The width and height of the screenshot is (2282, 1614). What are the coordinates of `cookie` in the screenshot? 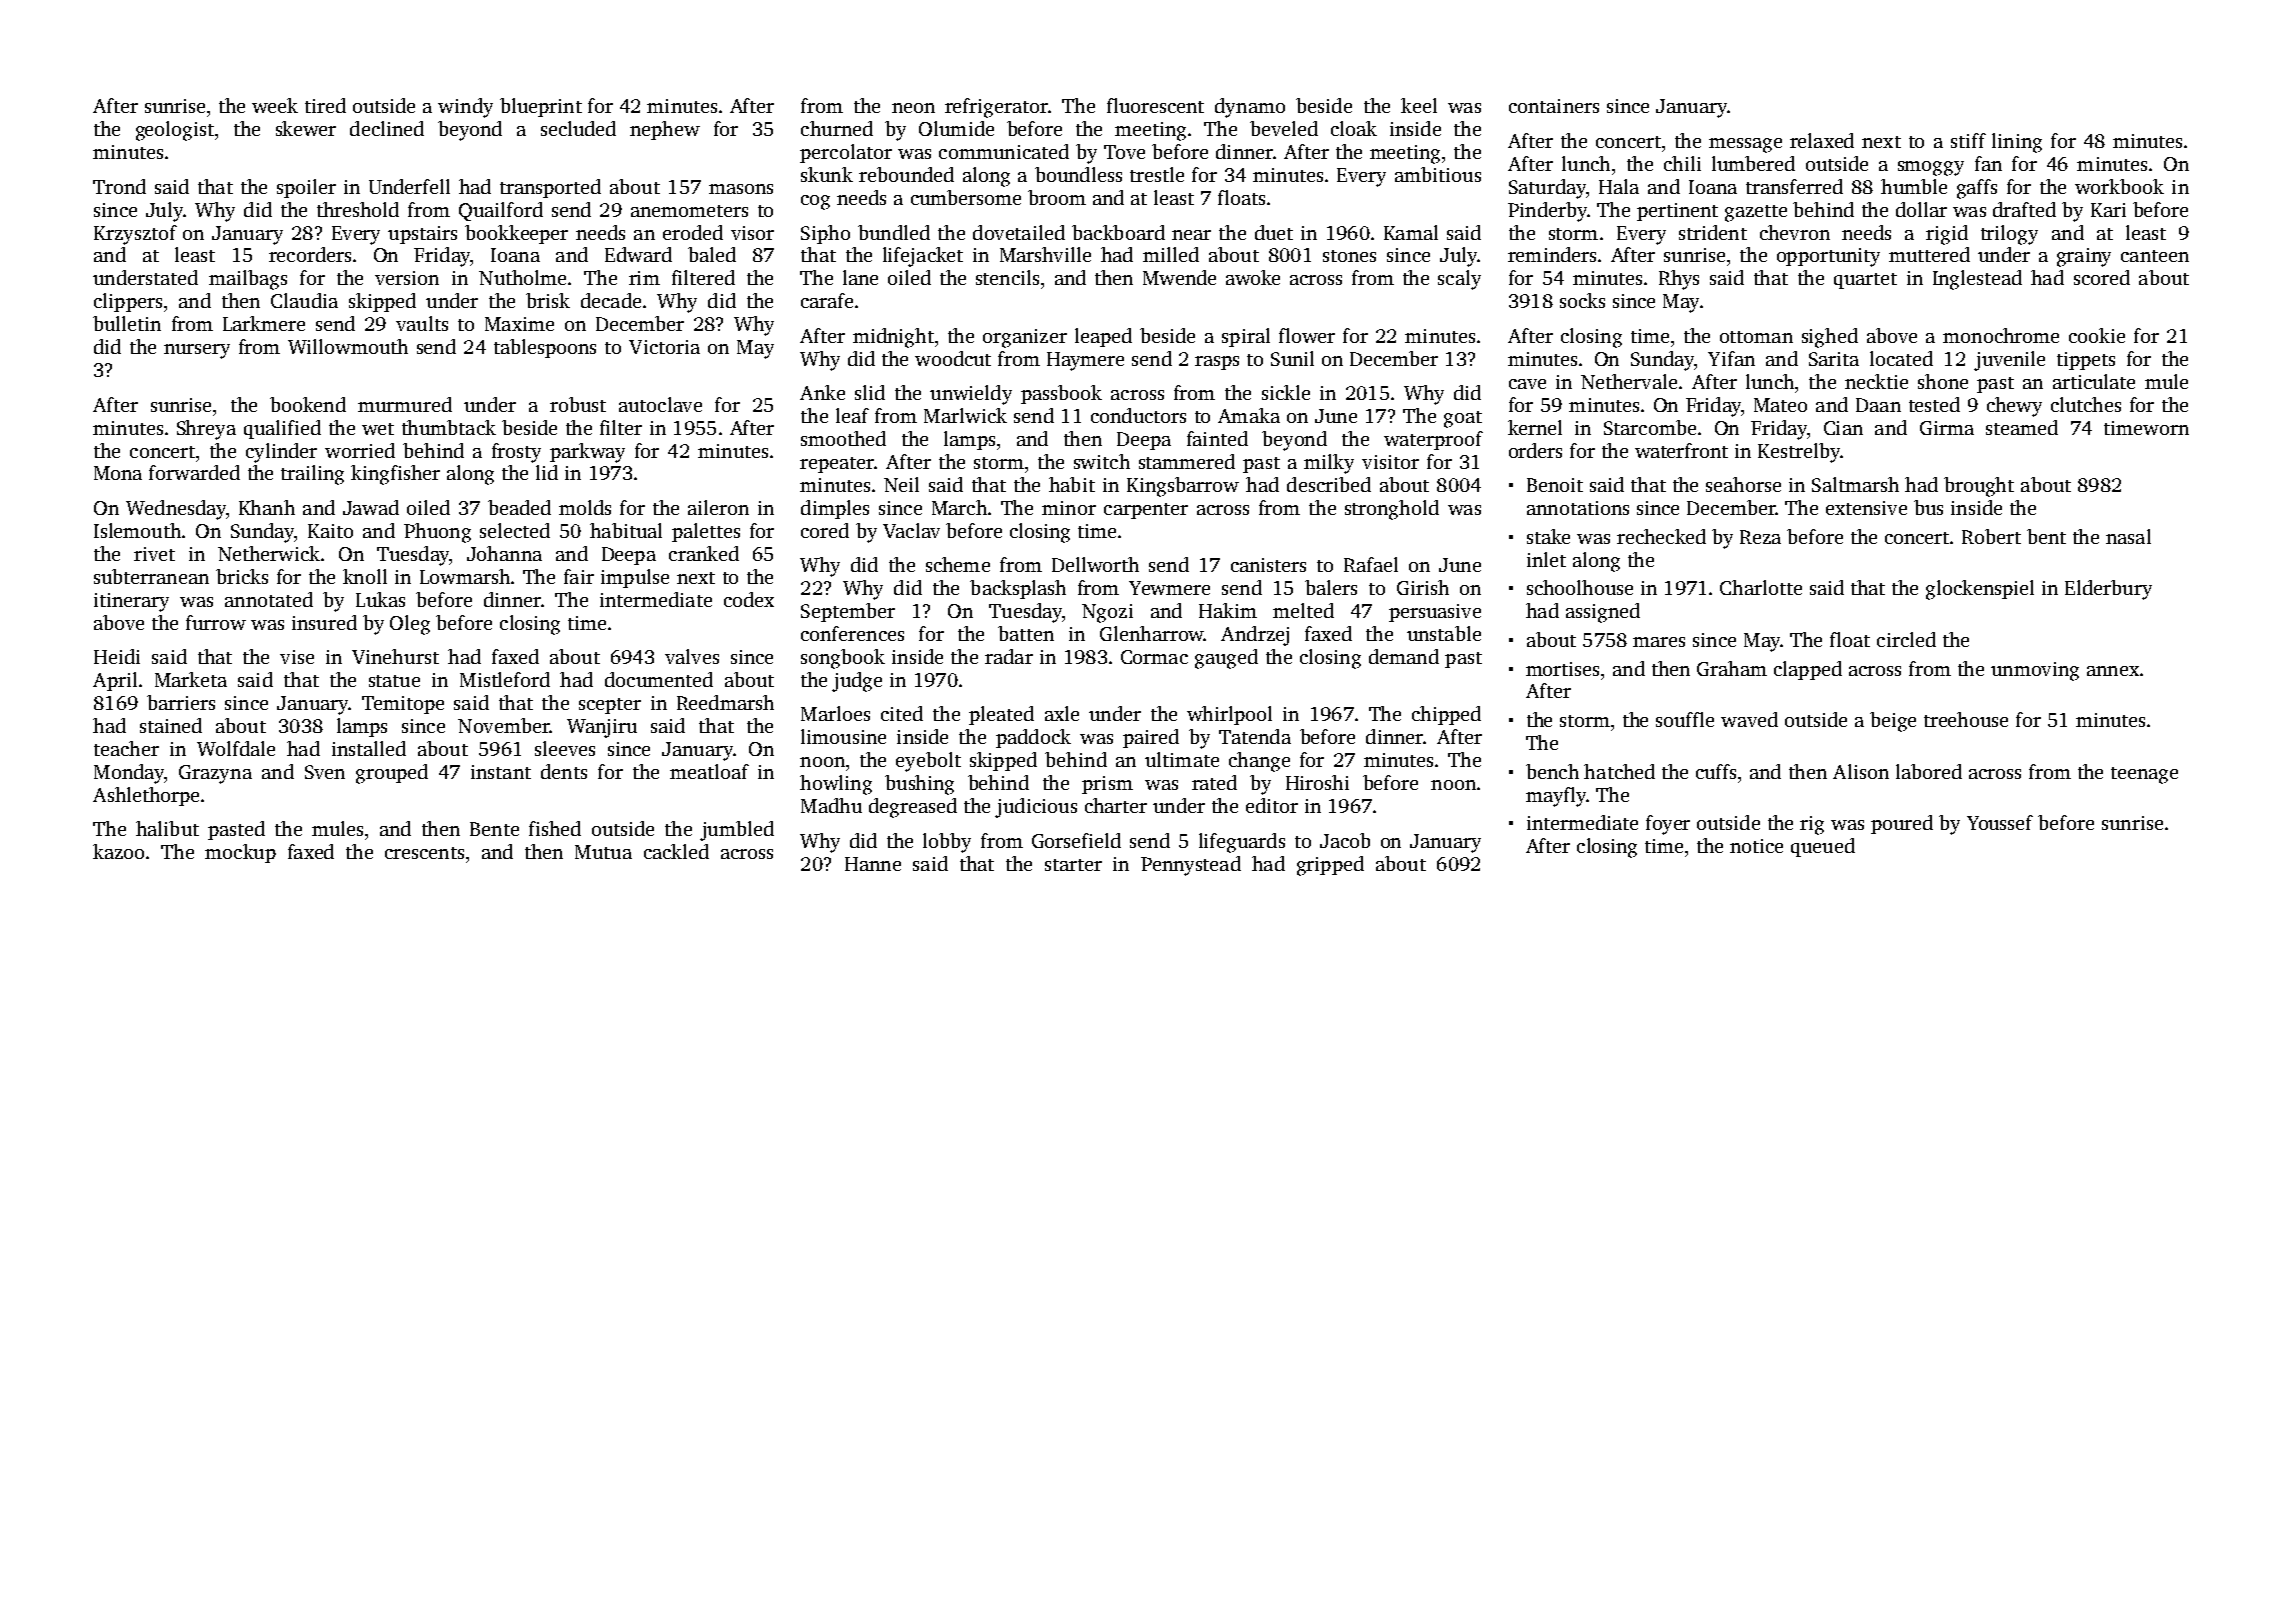 It's located at (2097, 335).
